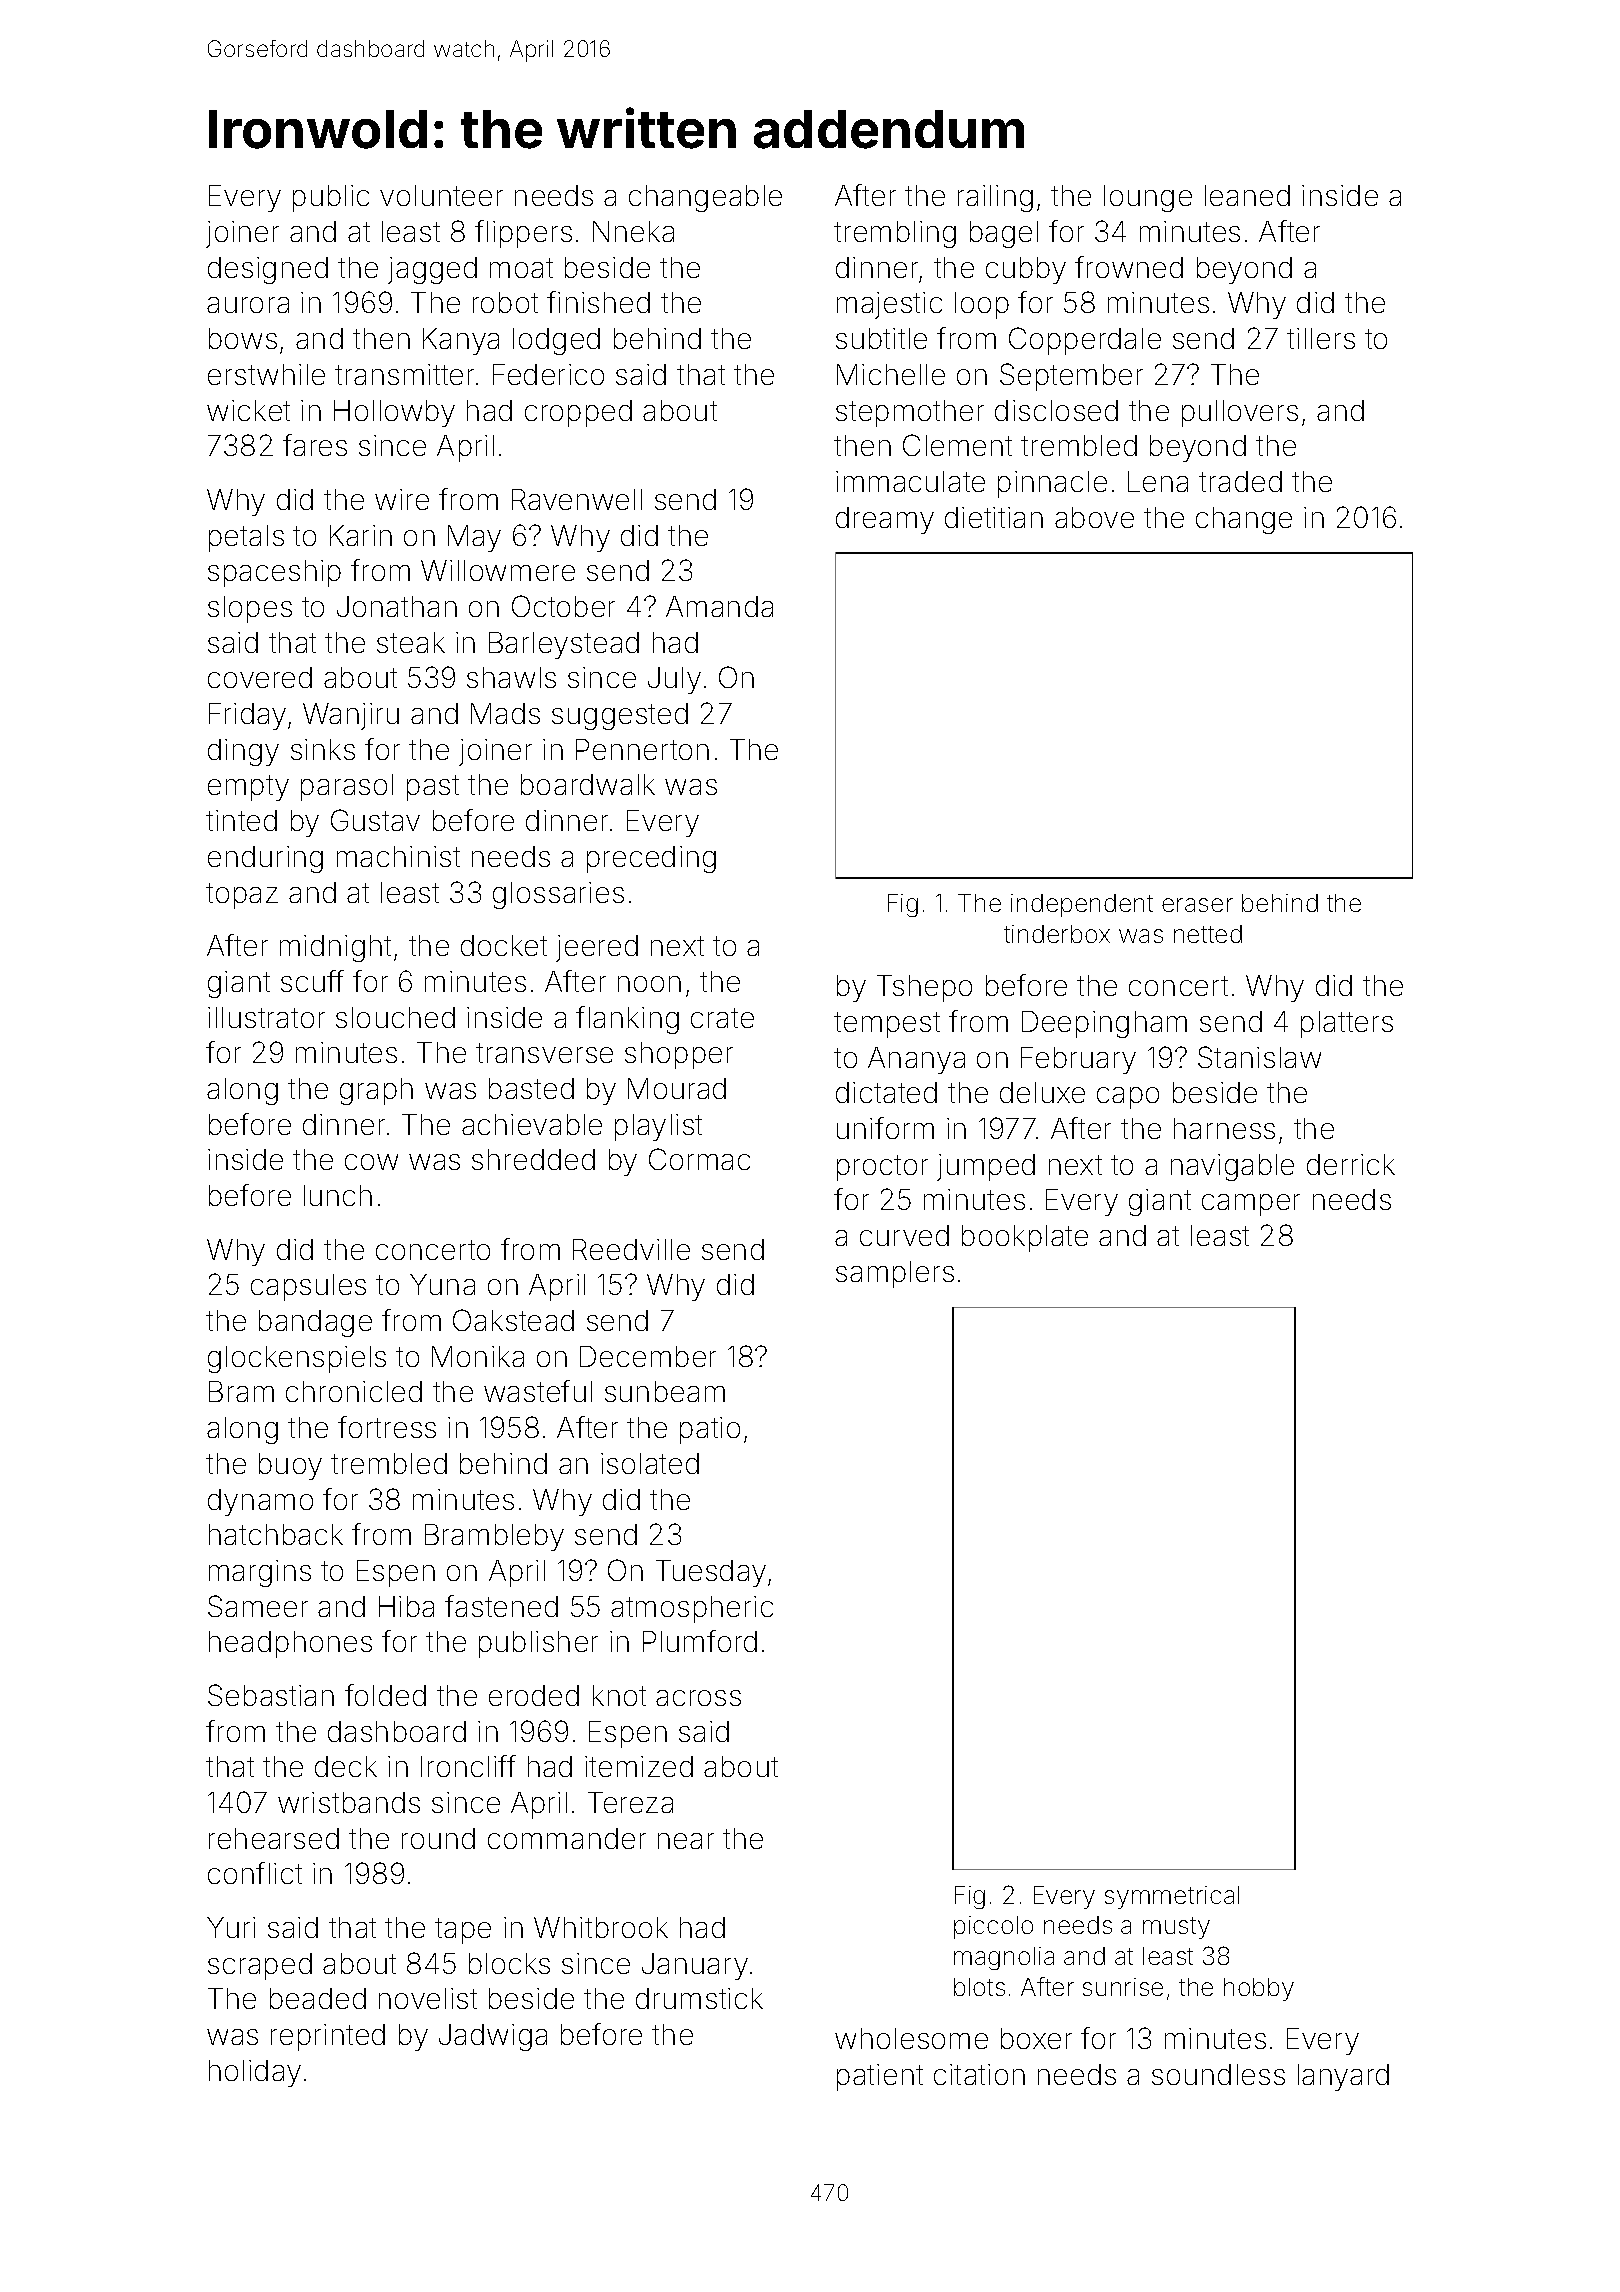 This image has height=2292, width=1620. What do you see at coordinates (885, 520) in the image?
I see `dreamy` at bounding box center [885, 520].
